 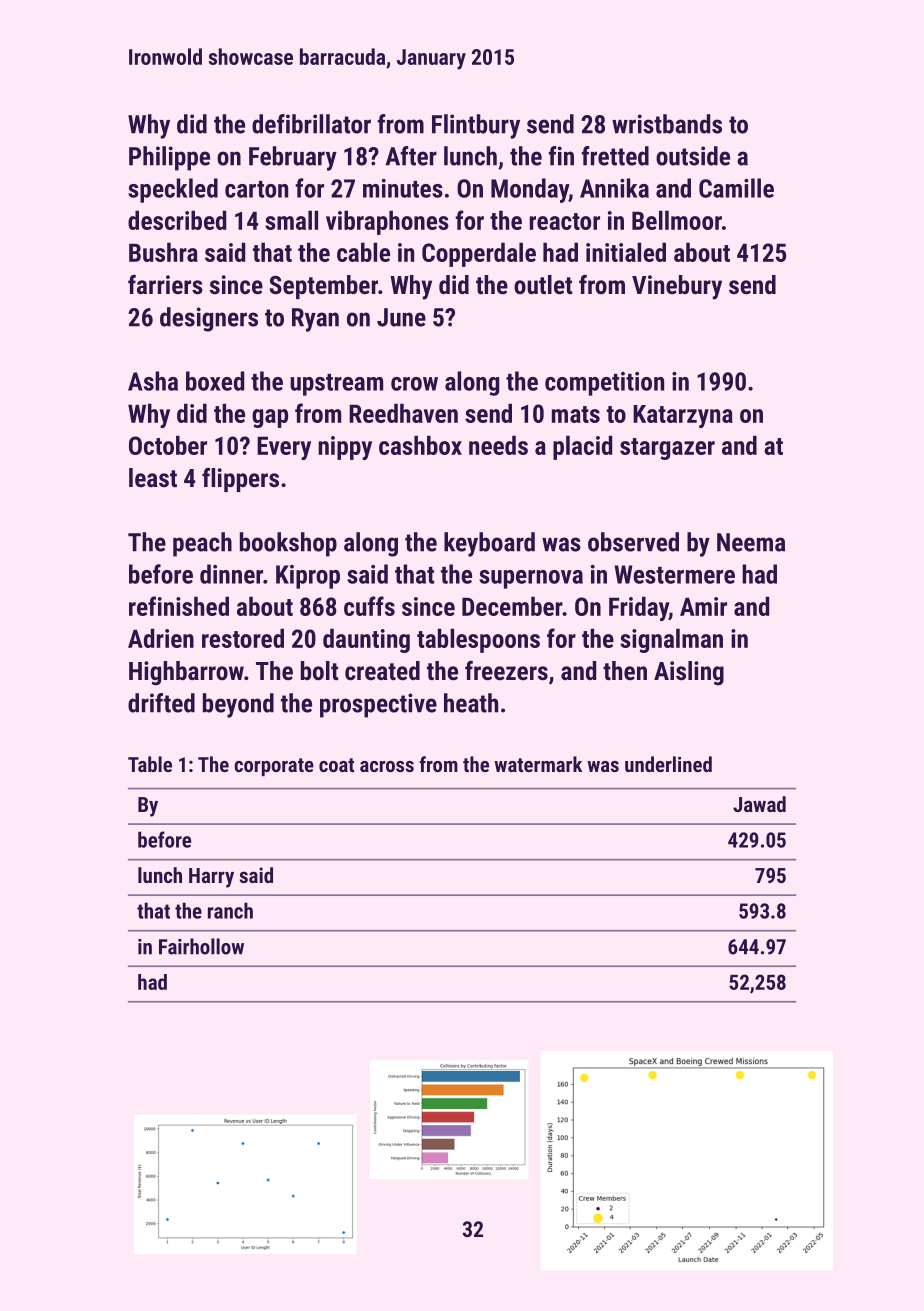 I want to click on stargazer, so click(x=667, y=449).
